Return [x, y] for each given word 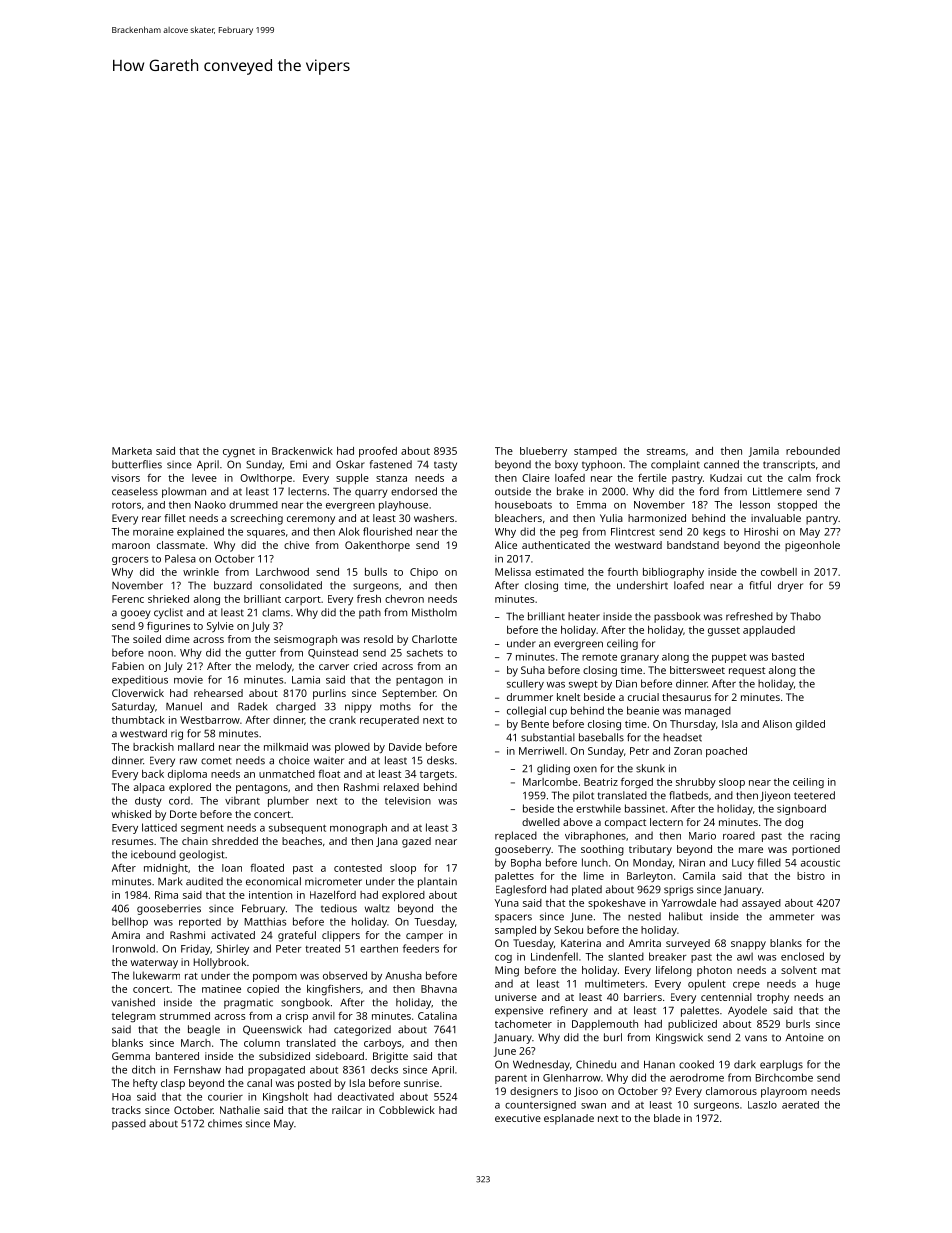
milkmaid [286, 747]
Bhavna [439, 989]
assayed [761, 904]
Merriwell [541, 751]
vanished [133, 1002]
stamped [595, 452]
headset [682, 737]
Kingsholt [285, 1097]
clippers [341, 936]
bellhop [130, 922]
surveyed [688, 944]
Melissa [513, 572]
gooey [136, 614]
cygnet [239, 453]
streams [666, 451]
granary [640, 659]
